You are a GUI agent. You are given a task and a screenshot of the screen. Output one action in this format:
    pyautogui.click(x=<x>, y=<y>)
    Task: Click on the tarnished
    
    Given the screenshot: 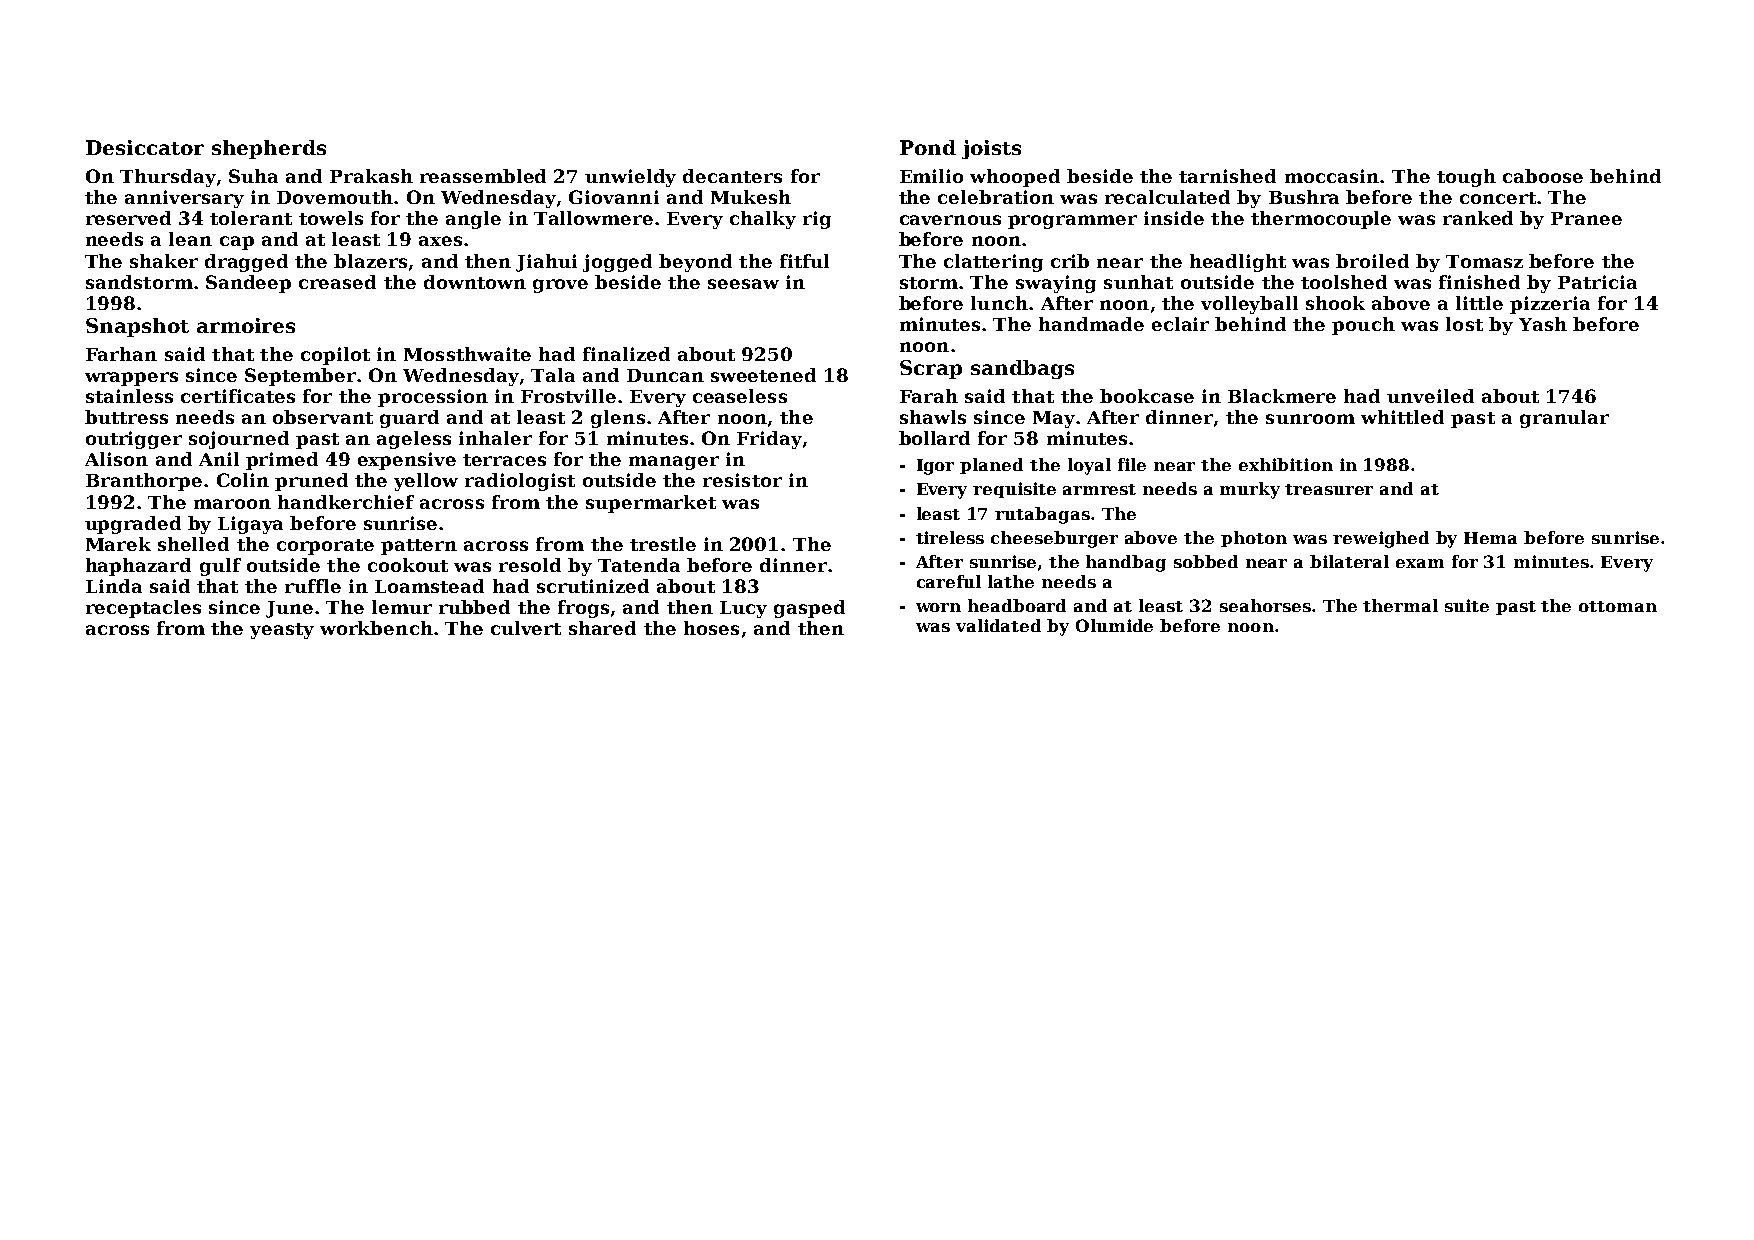 What is the action you would take?
    pyautogui.click(x=1227, y=176)
